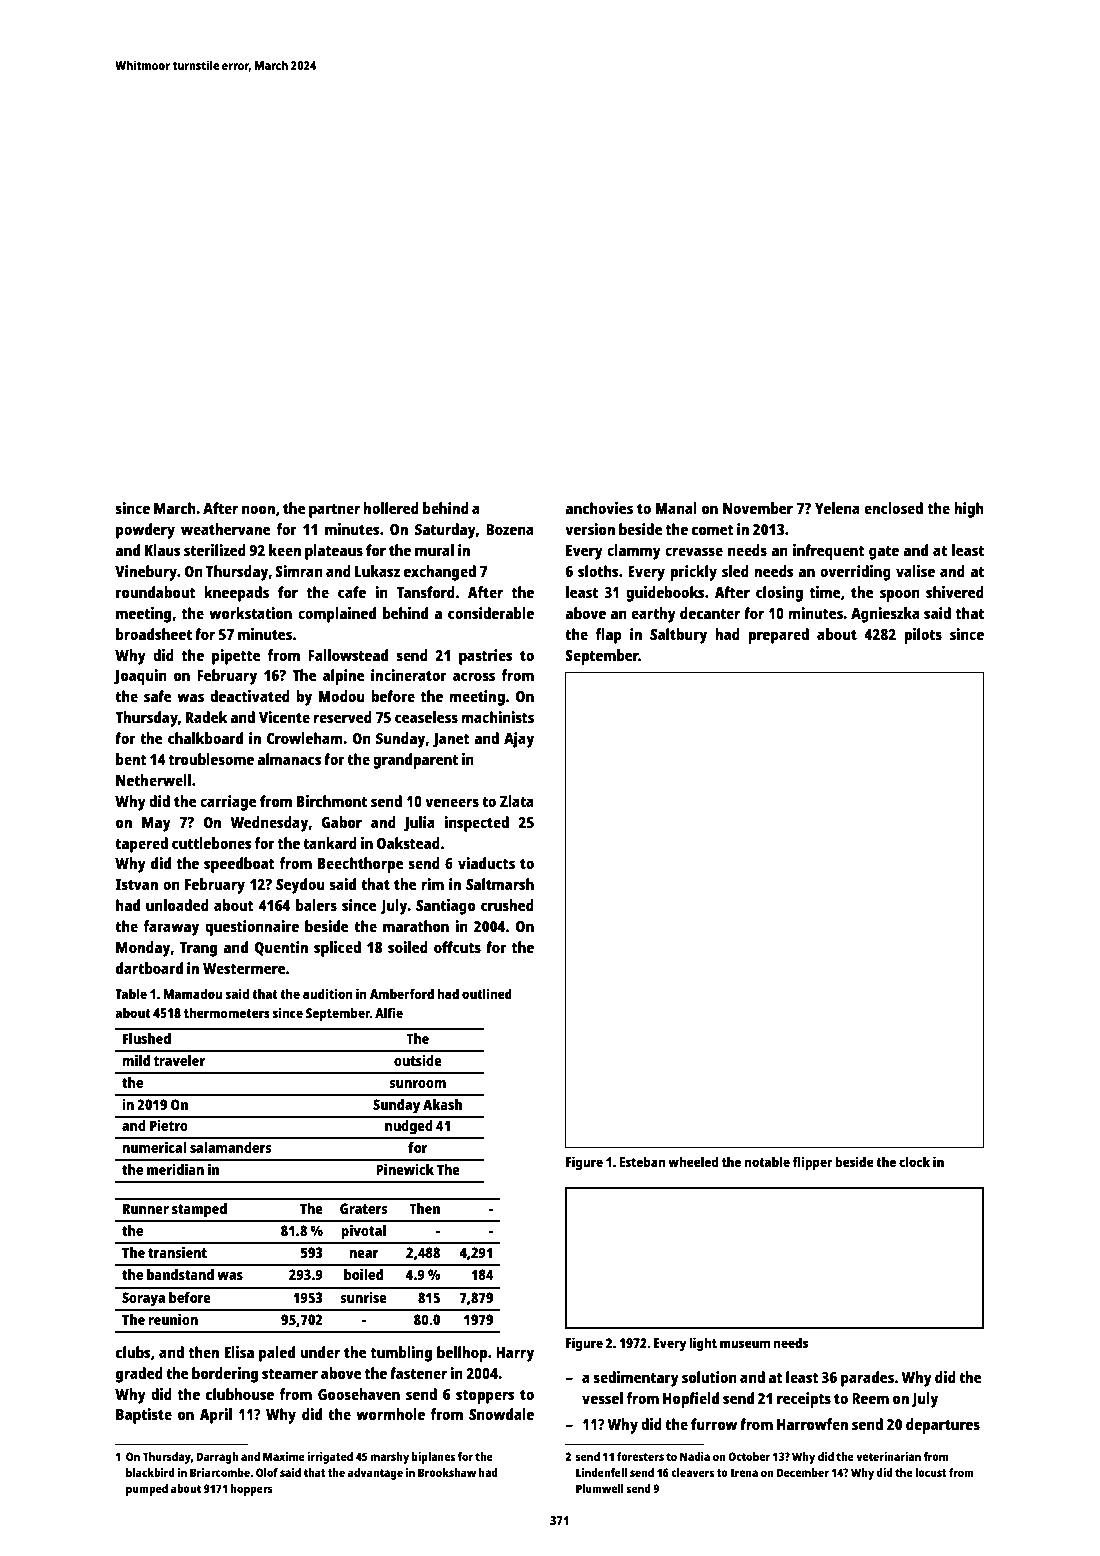  Describe the element at coordinates (139, 1375) in the document. I see `graded` at that location.
